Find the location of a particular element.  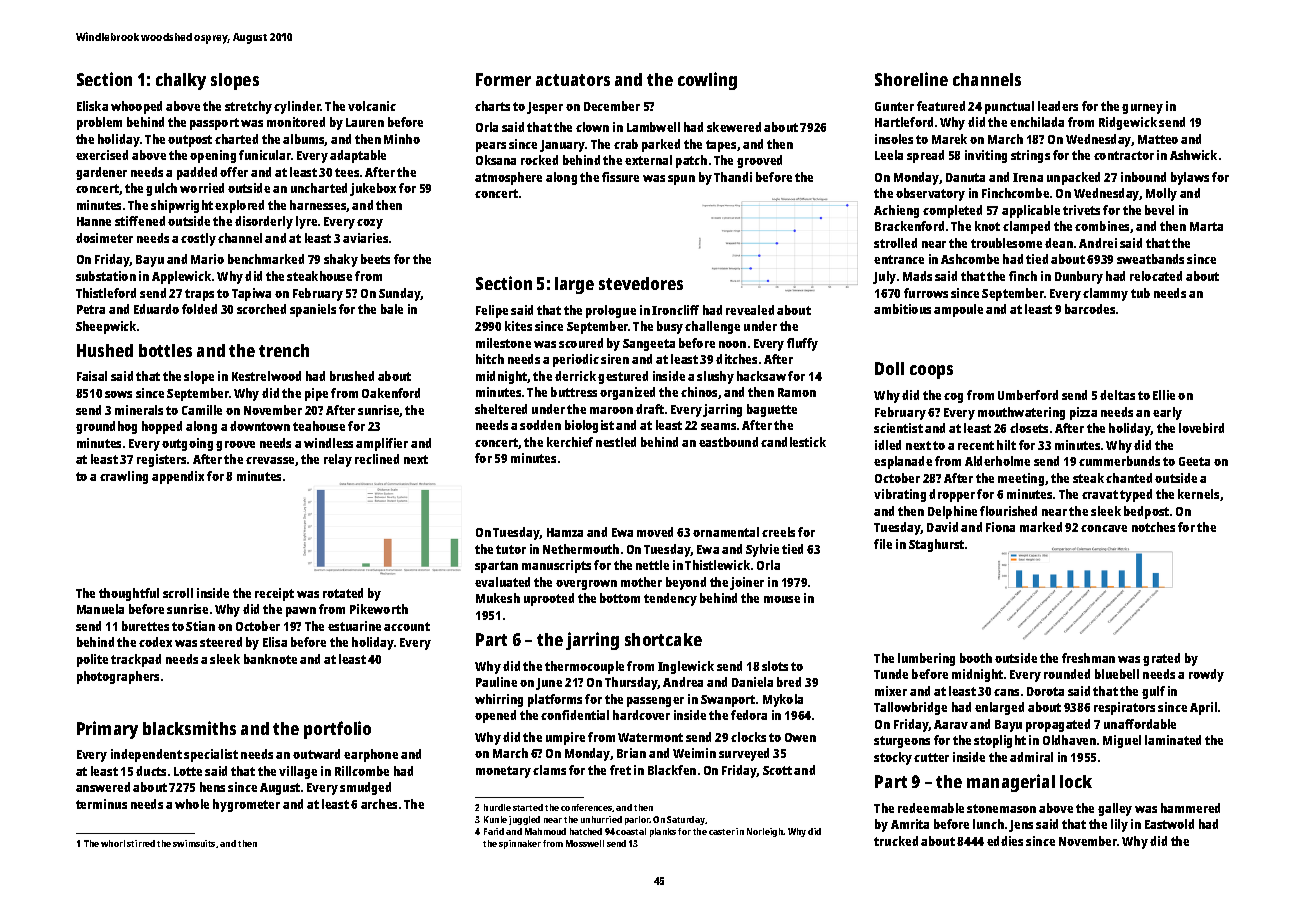

respirators is located at coordinates (1124, 708).
